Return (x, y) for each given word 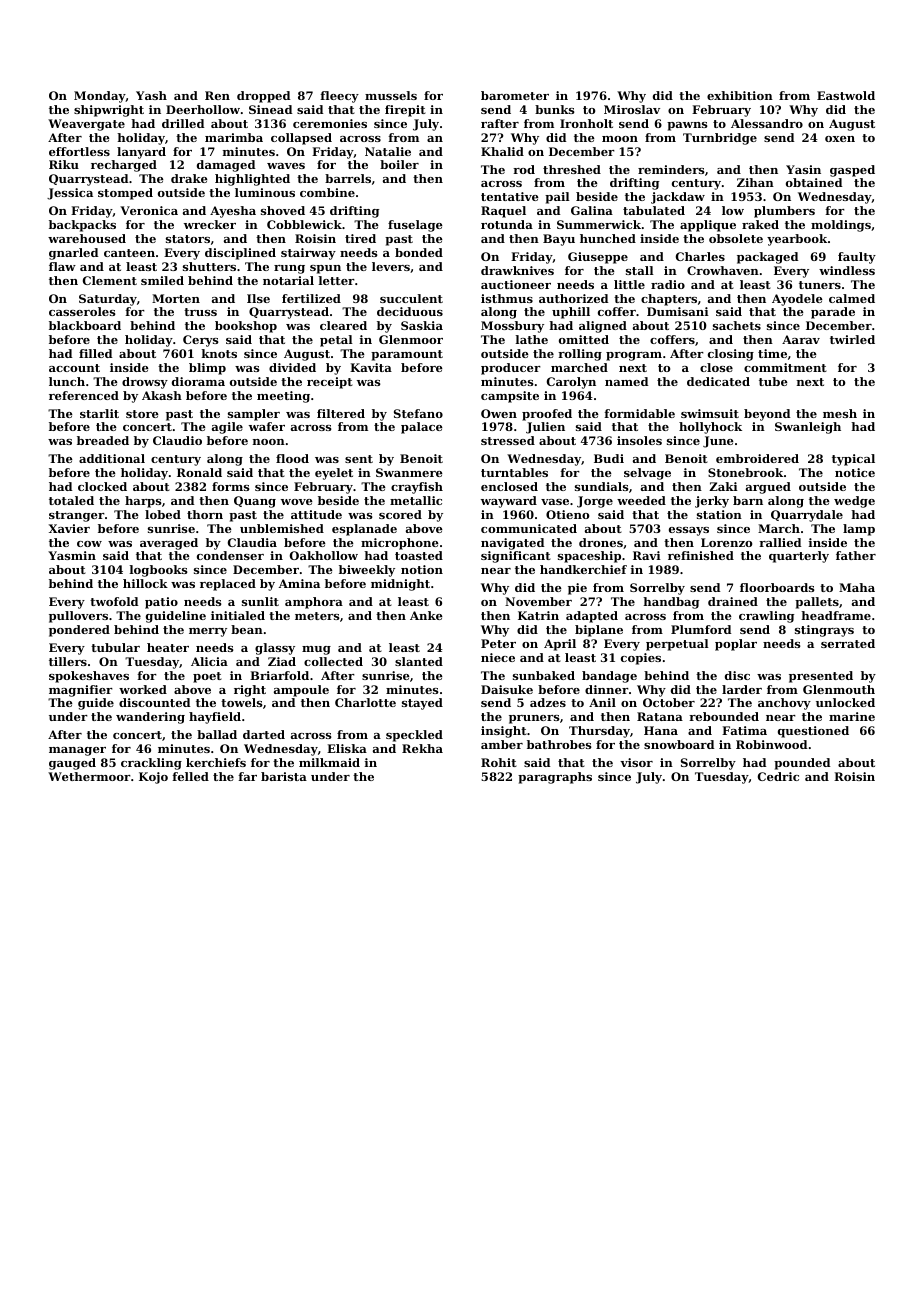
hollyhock (710, 428)
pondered (79, 631)
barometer (515, 95)
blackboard (85, 325)
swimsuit (710, 413)
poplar (736, 645)
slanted (419, 661)
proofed (547, 415)
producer (511, 369)
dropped (263, 97)
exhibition (740, 95)
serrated (848, 643)
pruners (534, 719)
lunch (67, 381)
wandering (150, 718)
